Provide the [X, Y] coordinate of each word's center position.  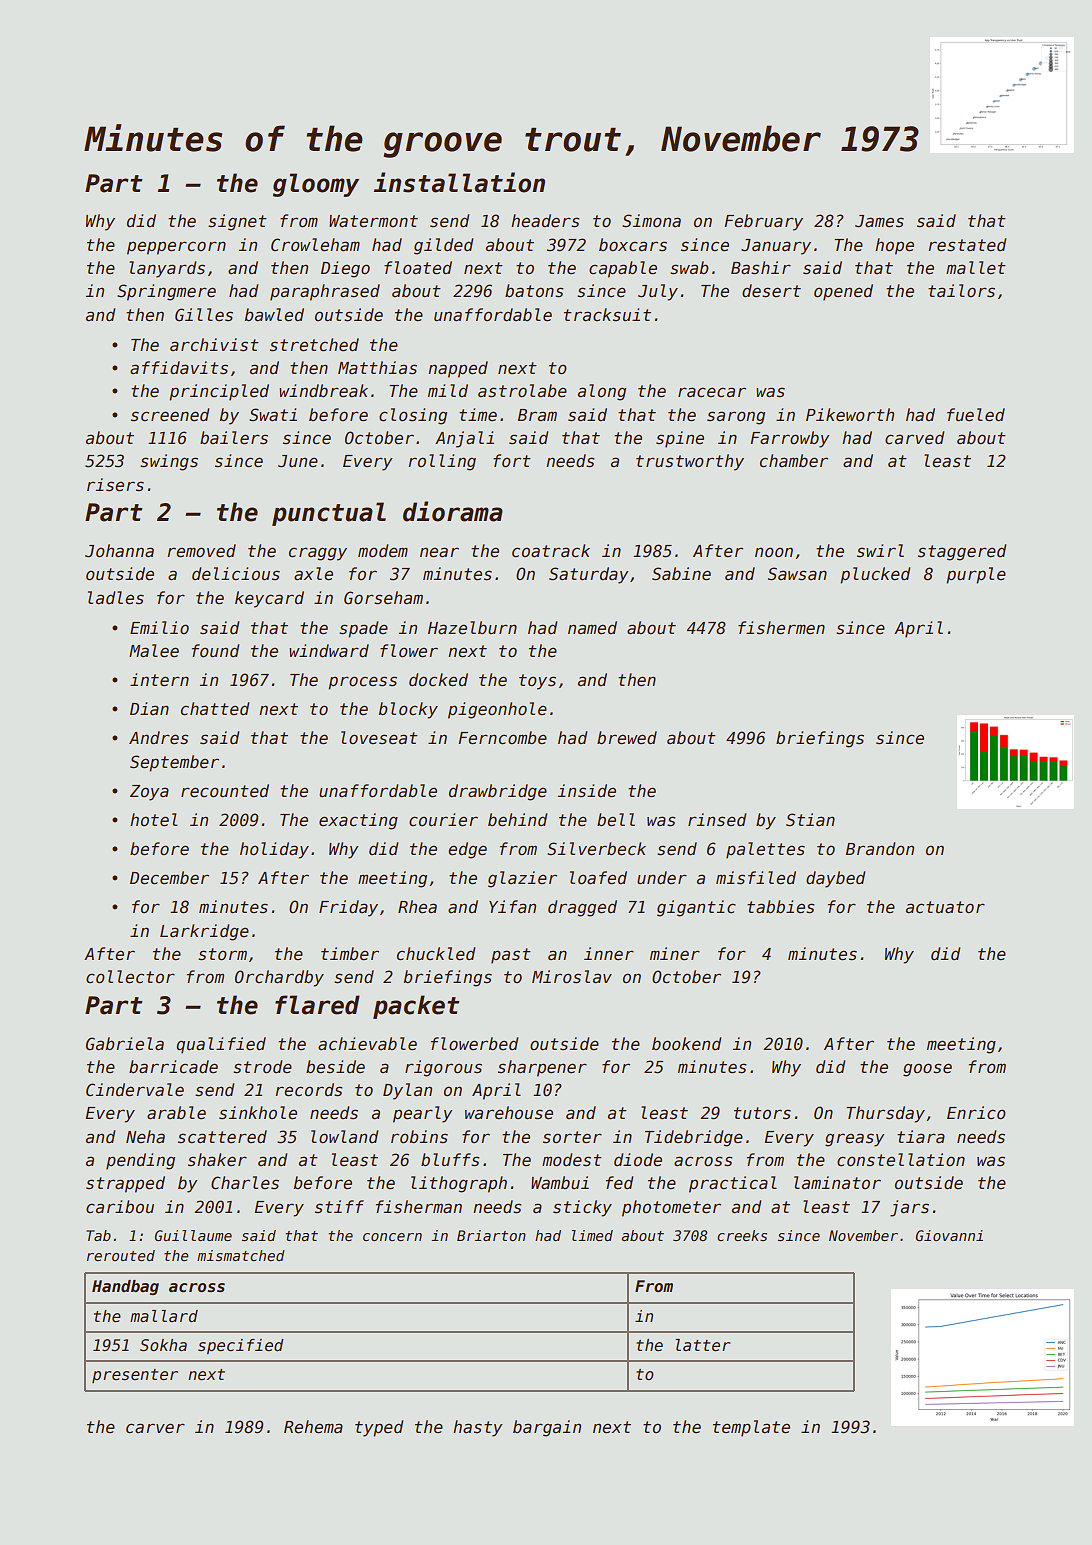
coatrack [551, 551]
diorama [453, 511]
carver [155, 1428]
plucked [875, 575]
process [362, 683]
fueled [976, 415]
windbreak [323, 391]
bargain [547, 1428]
